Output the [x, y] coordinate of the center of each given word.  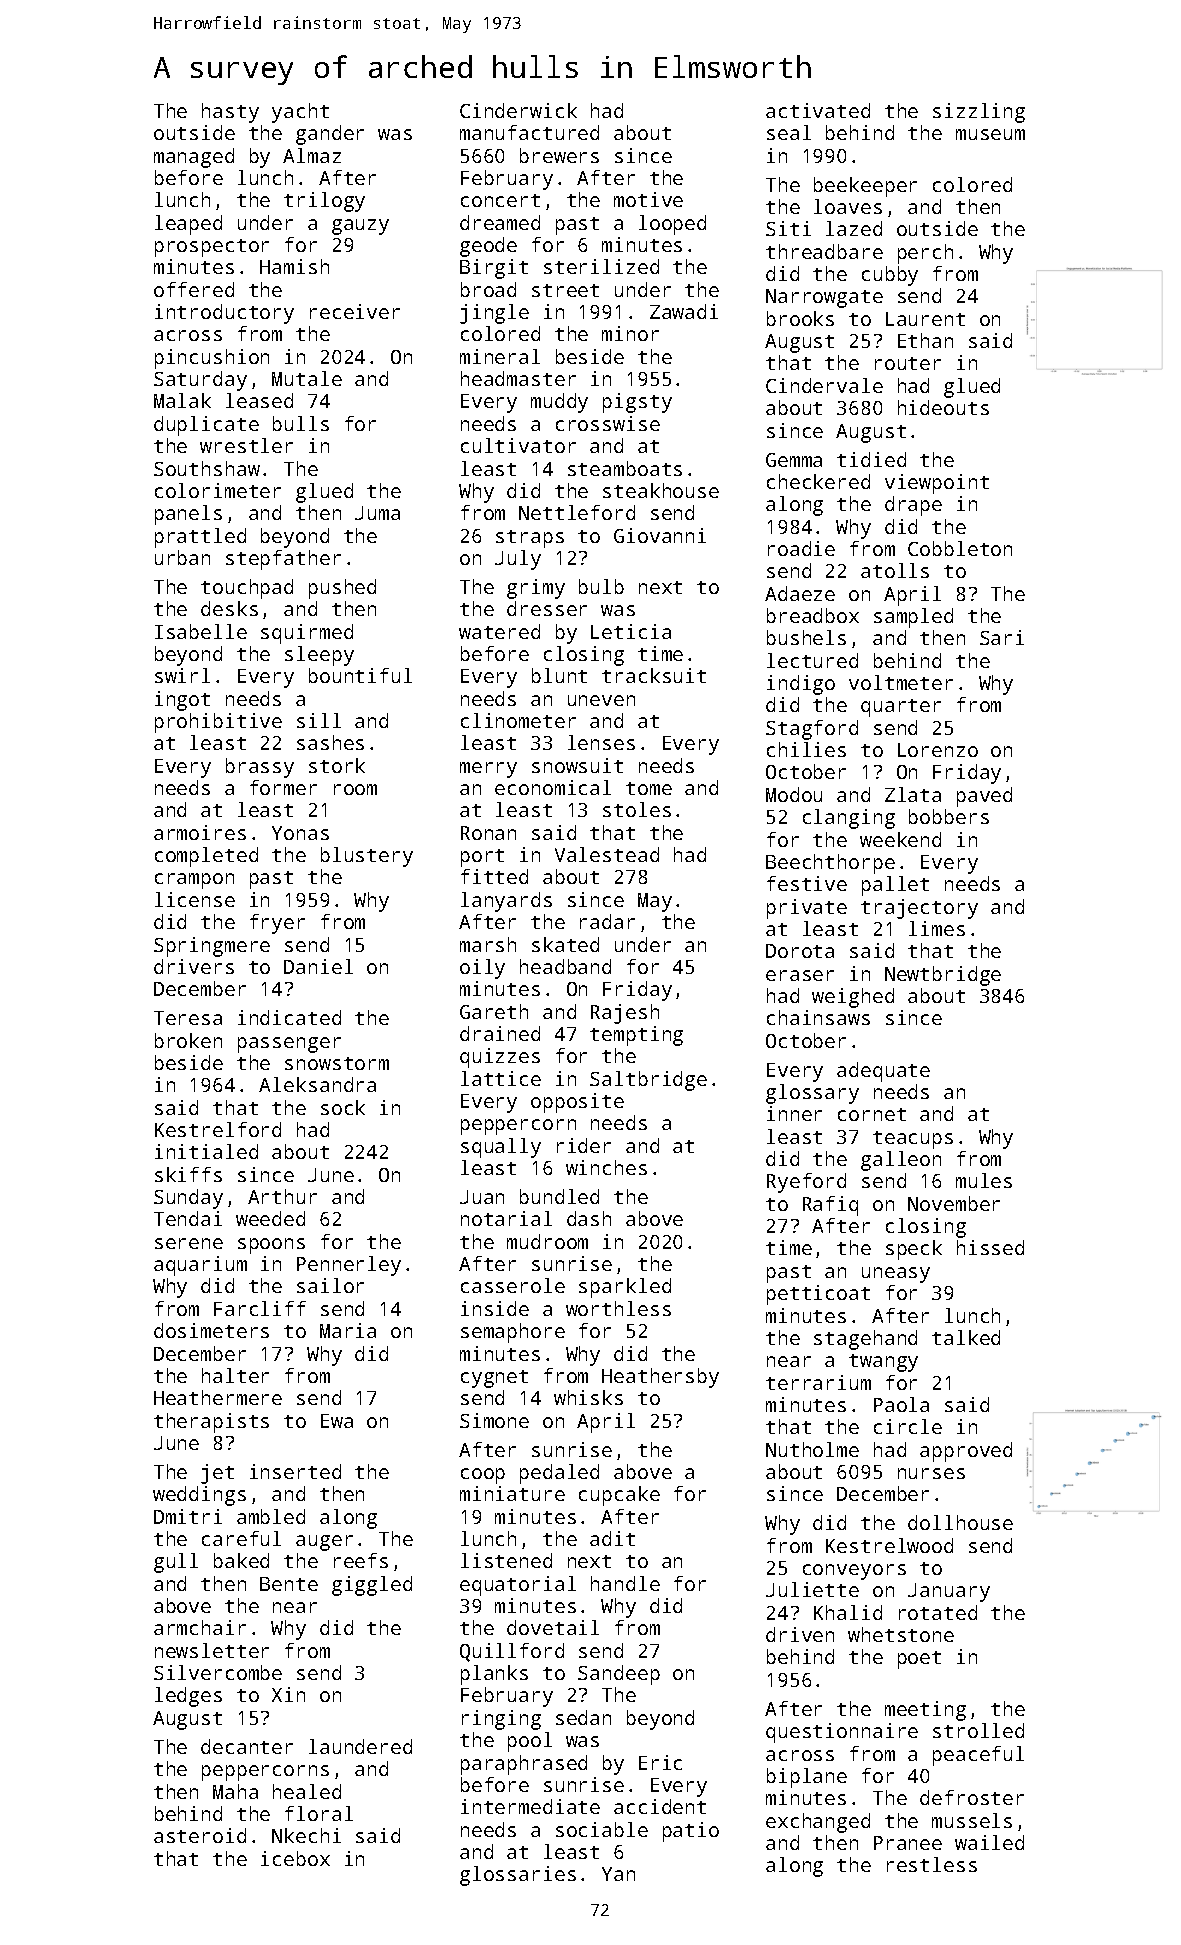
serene [189, 1243]
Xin [288, 1694]
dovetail [553, 1627]
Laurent [925, 319]
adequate [883, 1072]
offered [194, 289]
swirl [182, 675]
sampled [913, 618]
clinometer [518, 720]
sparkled [625, 1288]
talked [966, 1337]
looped [672, 225]
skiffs [188, 1174]
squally [501, 1148]
